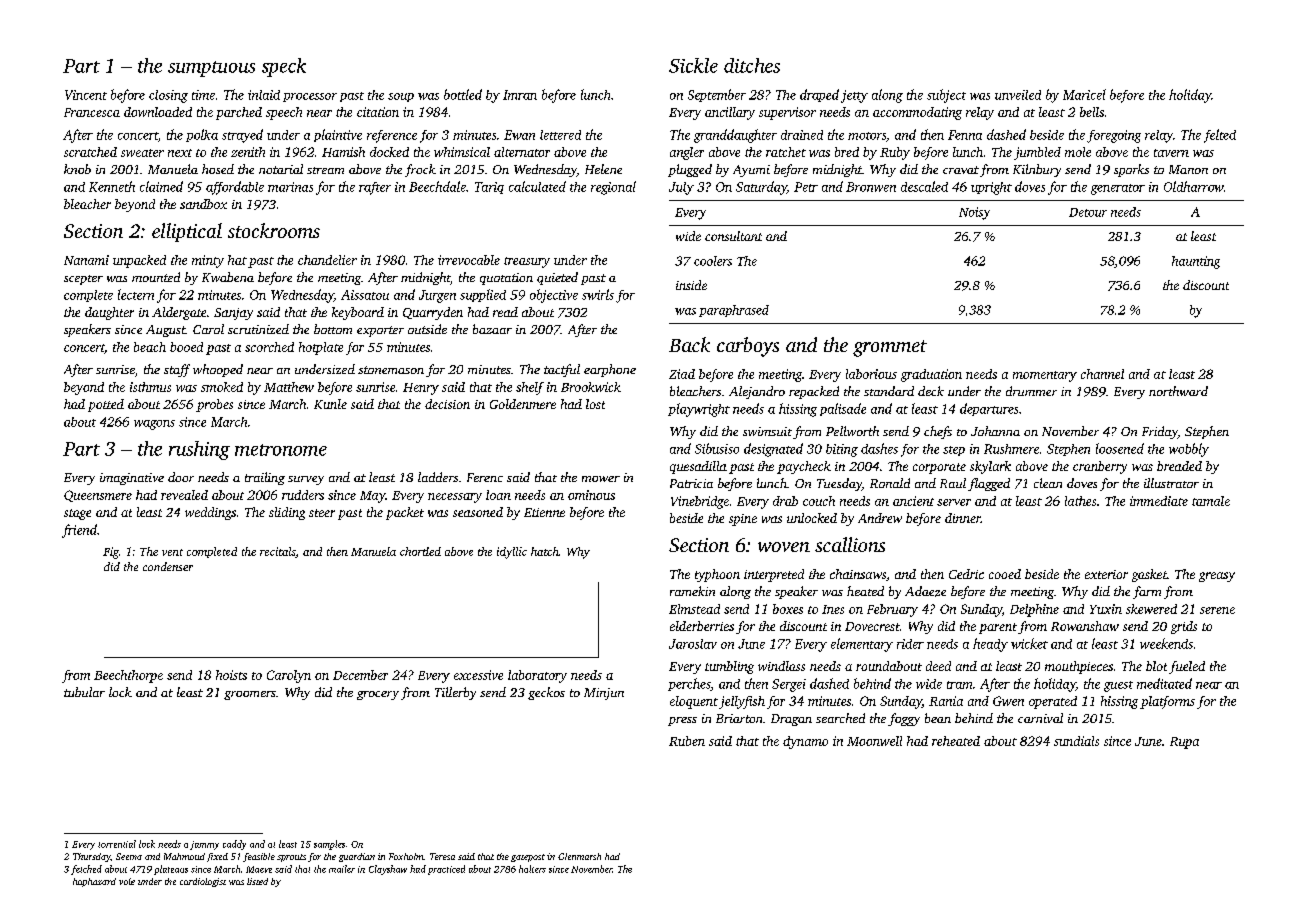  I want to click on ditches, so click(752, 65).
